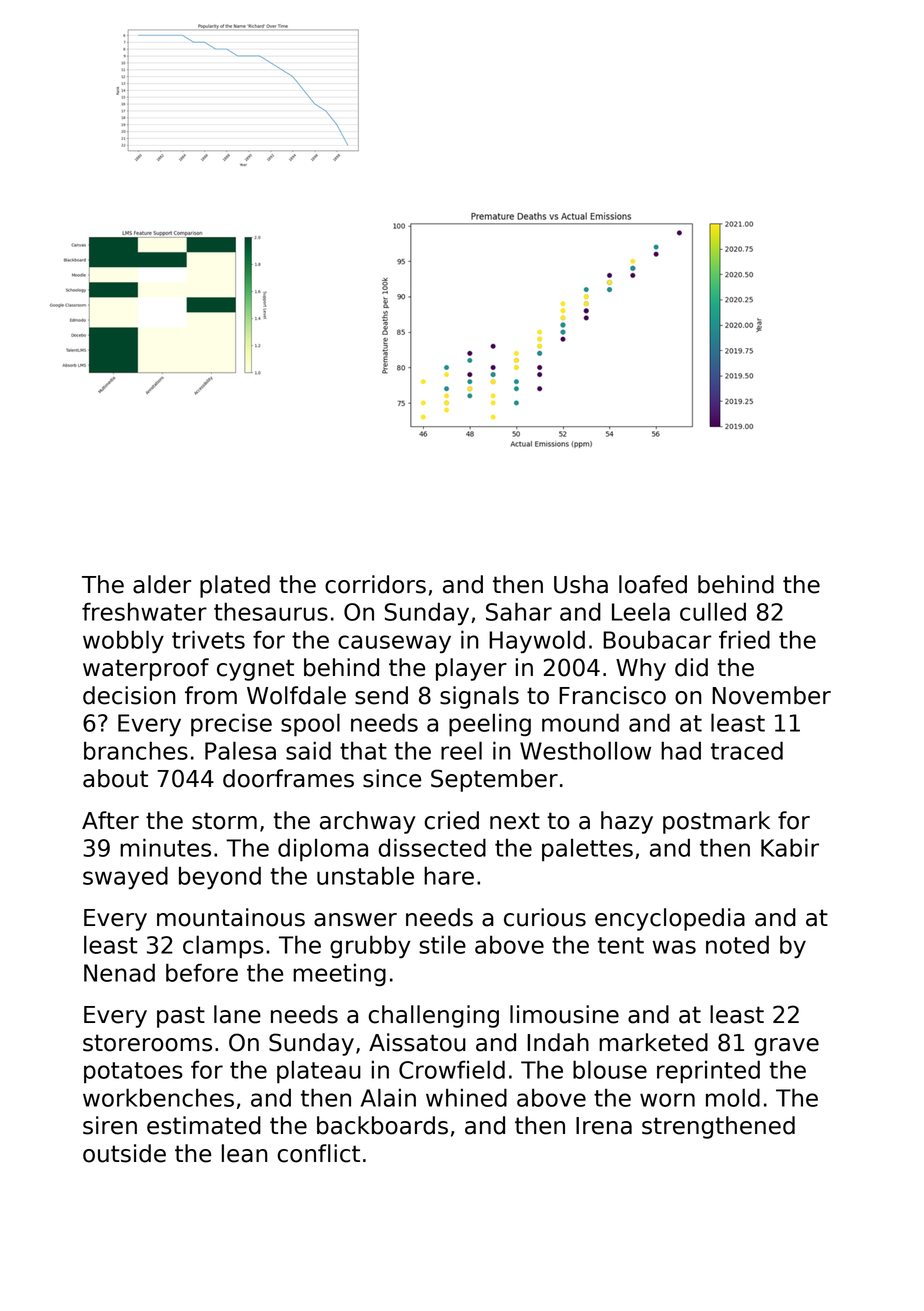 This screenshot has width=924, height=1311. I want to click on Sahar, so click(519, 611).
